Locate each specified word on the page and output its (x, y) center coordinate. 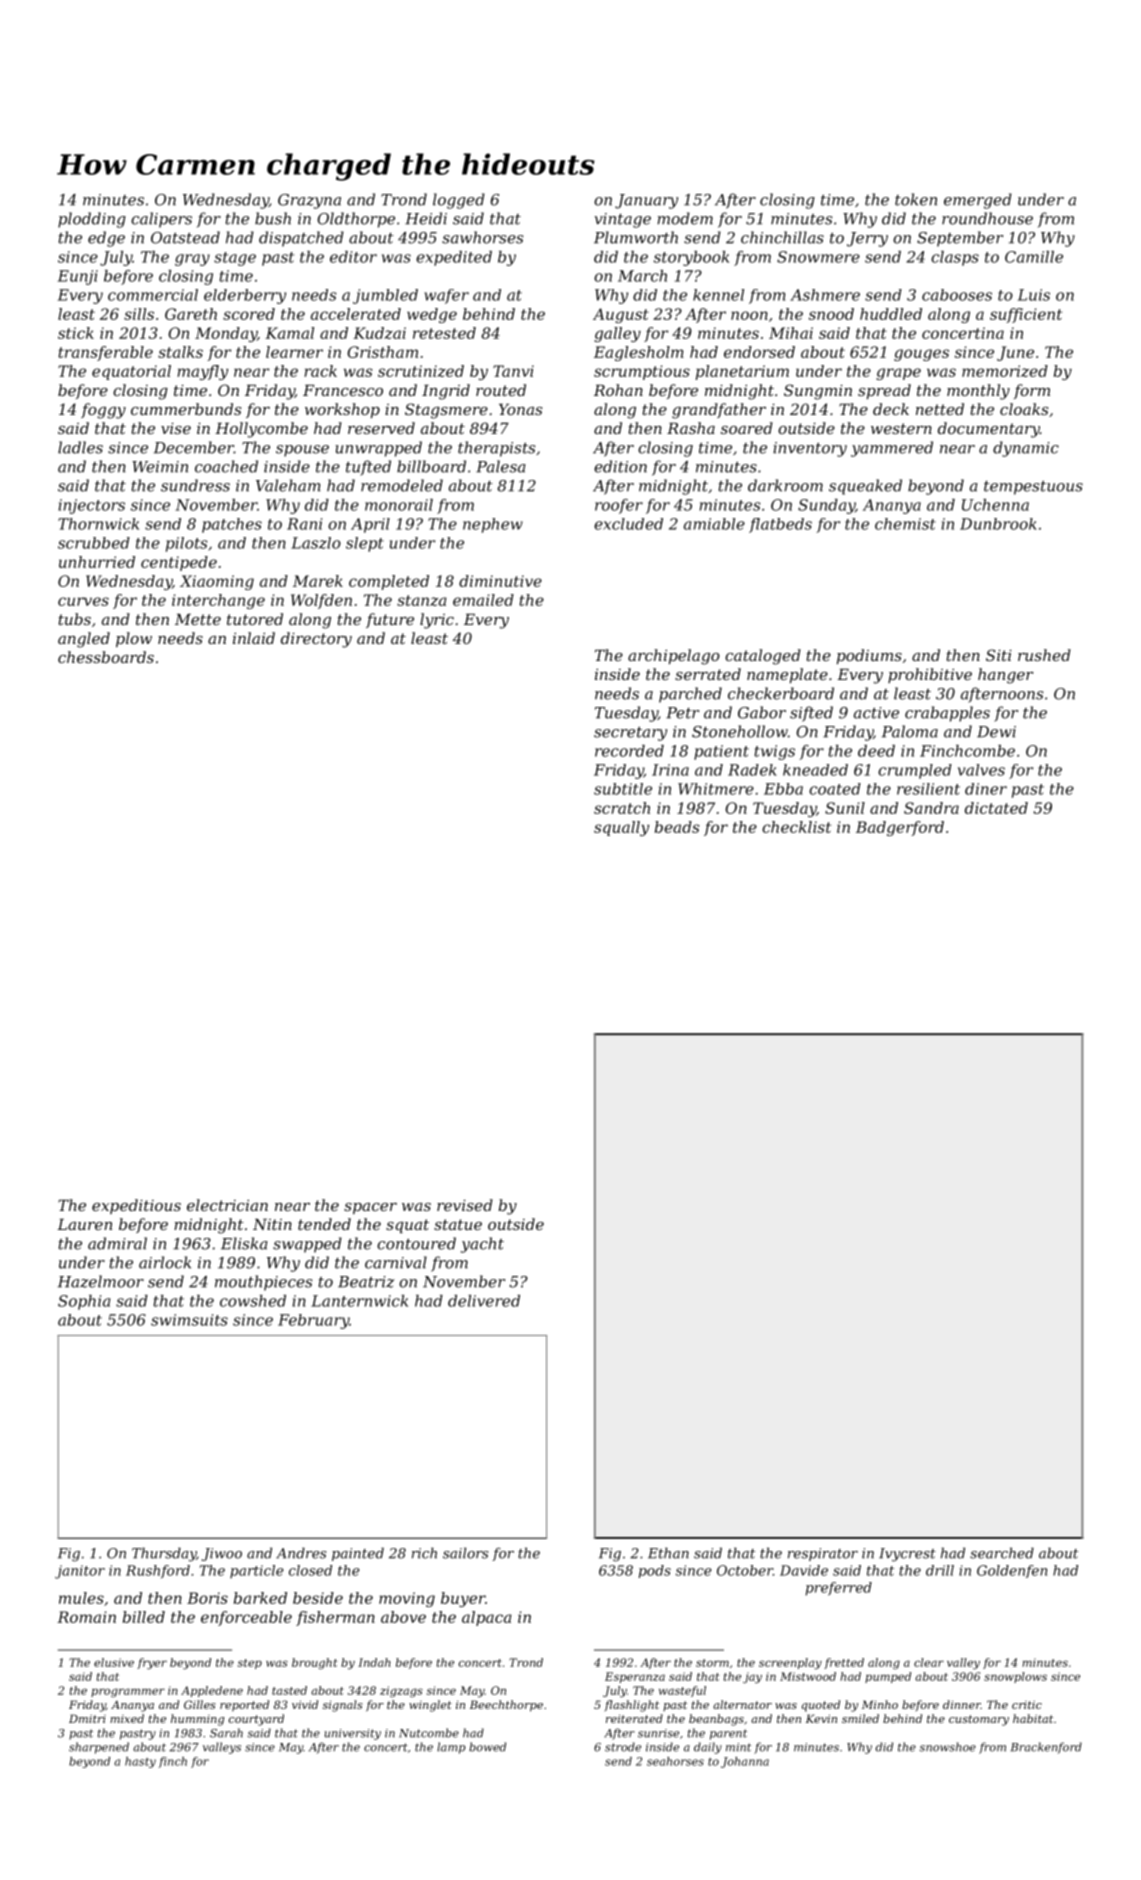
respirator (823, 1554)
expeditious (136, 1206)
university (353, 1734)
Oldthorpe (356, 220)
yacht (482, 1245)
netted (940, 409)
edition (620, 466)
